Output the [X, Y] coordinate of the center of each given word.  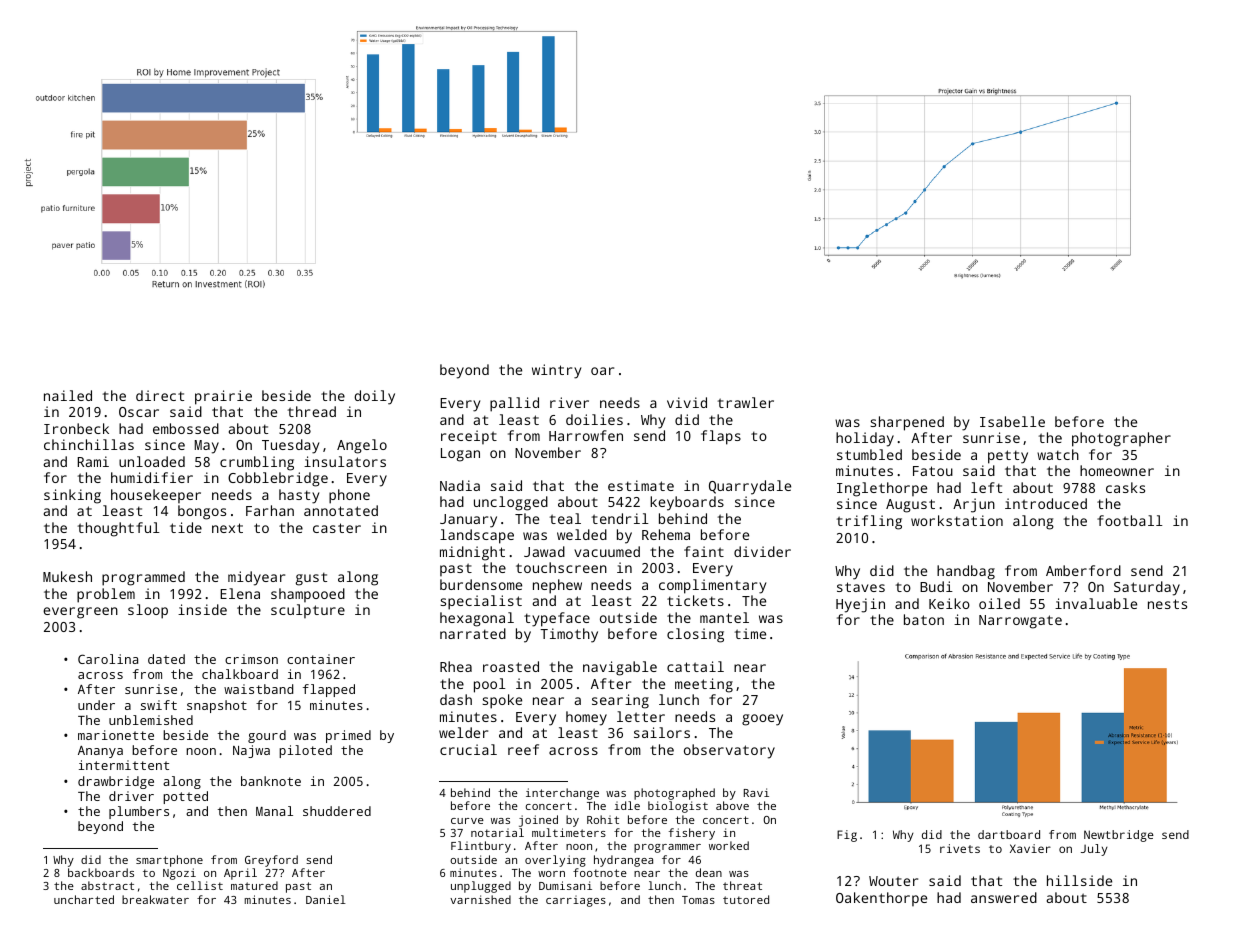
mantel [724, 617]
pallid [514, 404]
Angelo [362, 446]
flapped [329, 690]
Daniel [326, 899]
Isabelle [1012, 421]
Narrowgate [1020, 622]
